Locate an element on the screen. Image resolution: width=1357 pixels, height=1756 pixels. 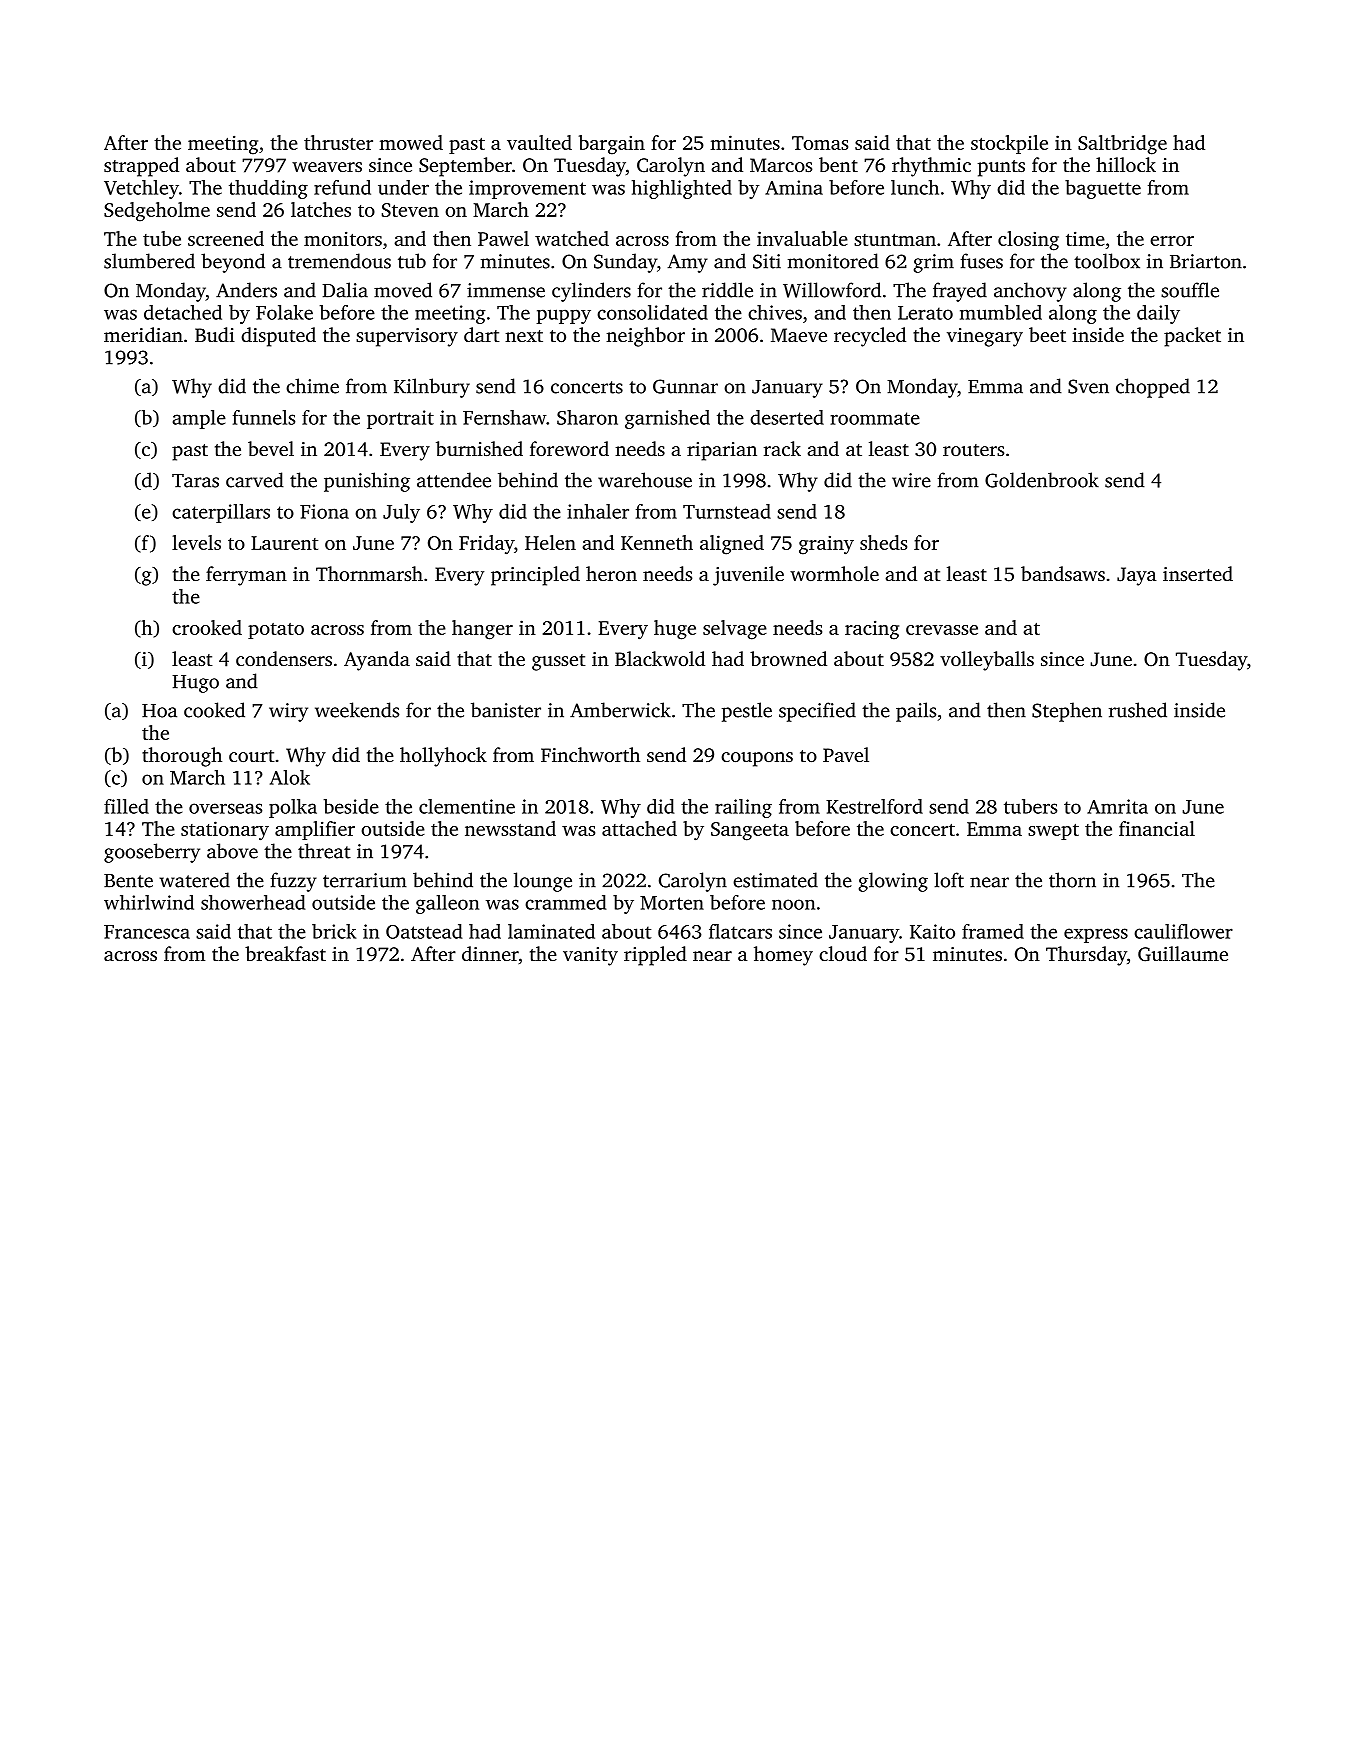
loft is located at coordinates (949, 880).
